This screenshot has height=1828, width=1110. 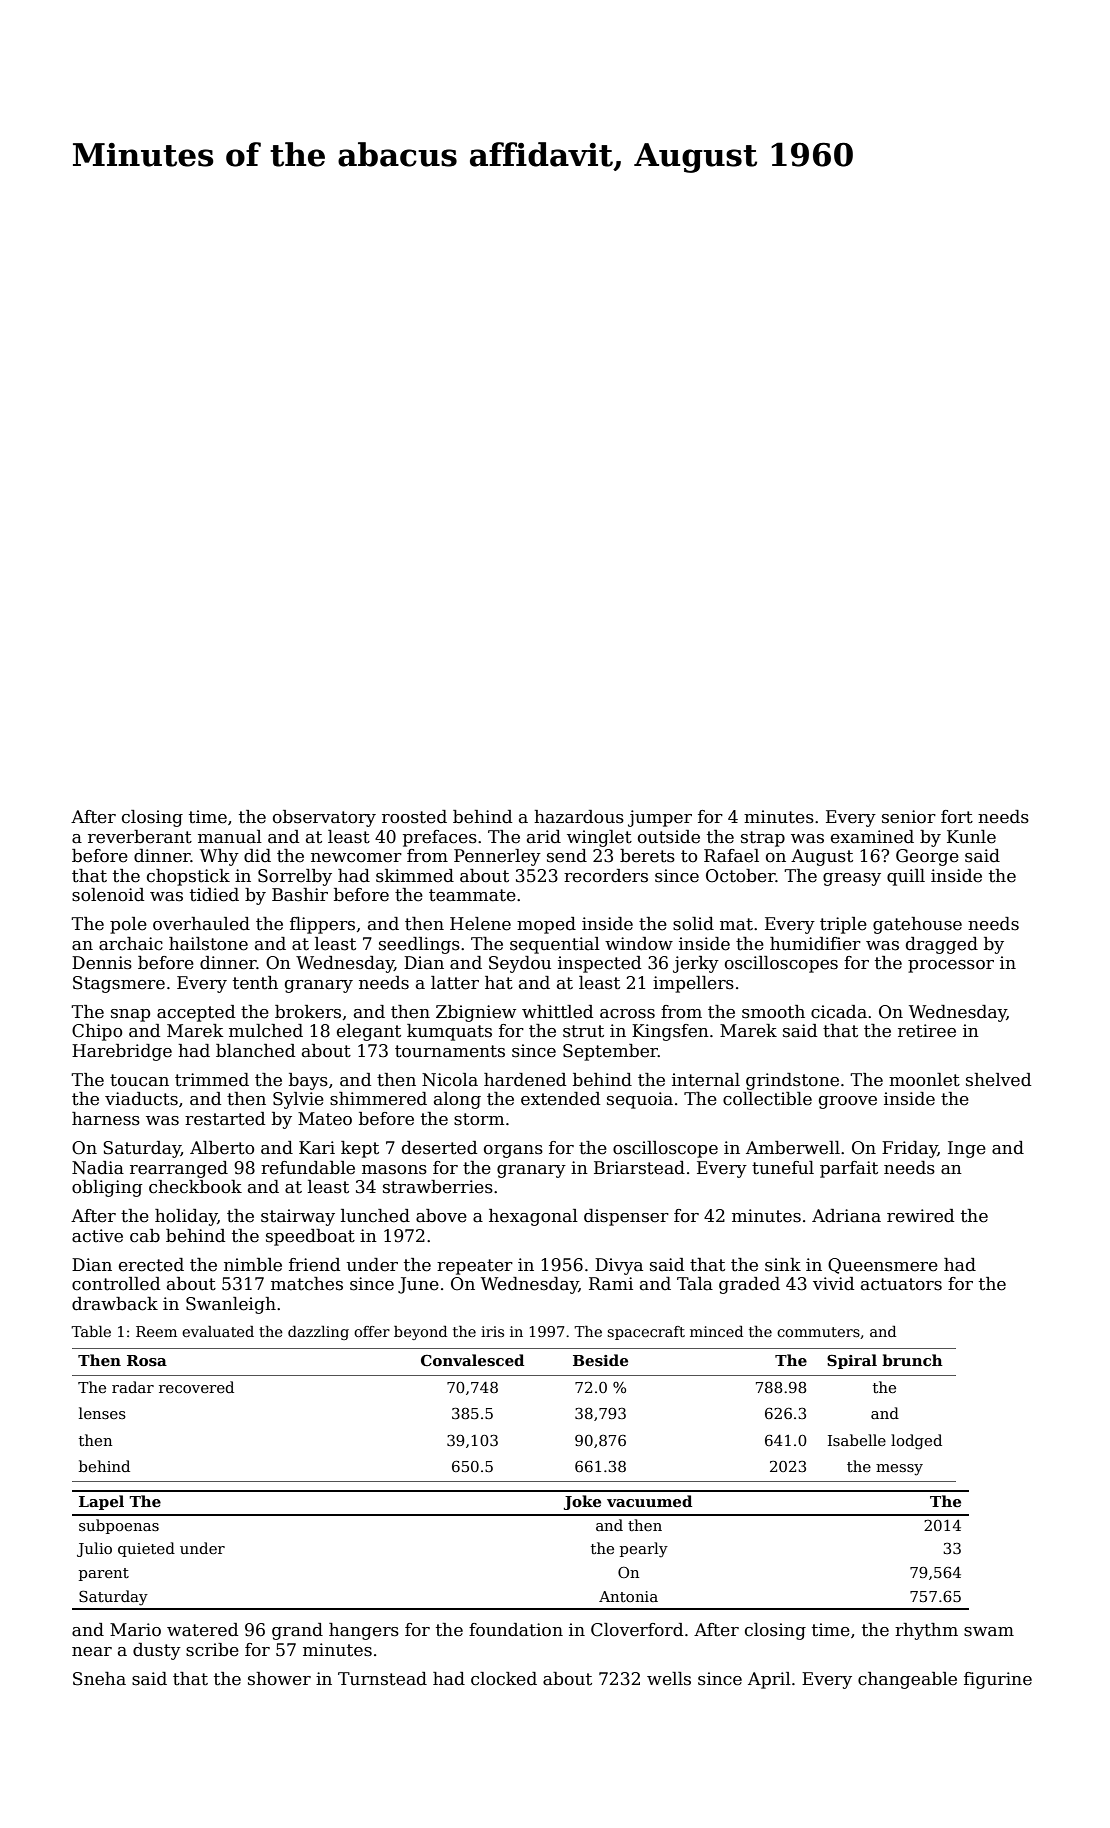 I want to click on near, so click(x=92, y=1652).
